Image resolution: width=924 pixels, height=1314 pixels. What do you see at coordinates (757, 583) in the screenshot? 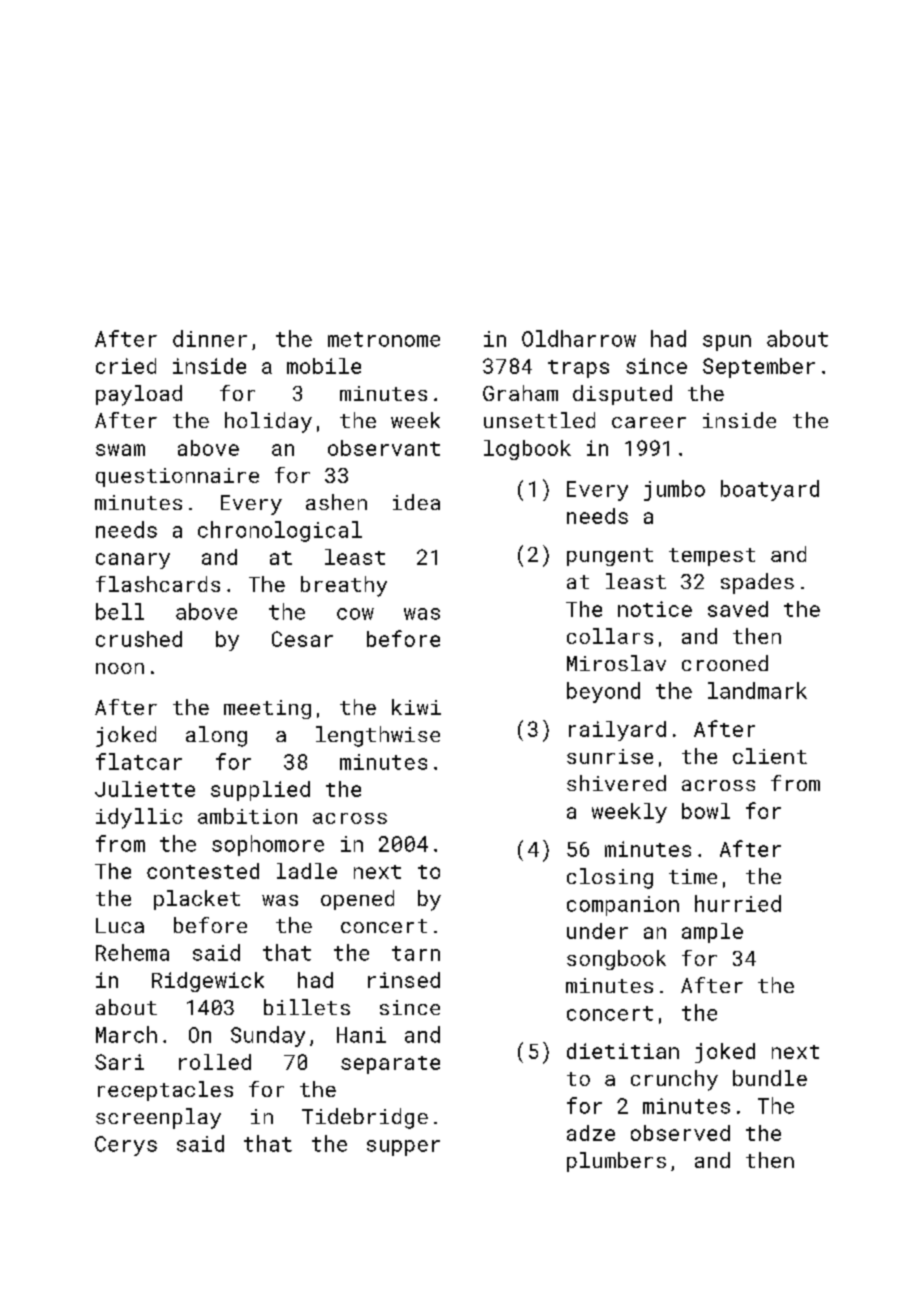
I see `spades` at bounding box center [757, 583].
